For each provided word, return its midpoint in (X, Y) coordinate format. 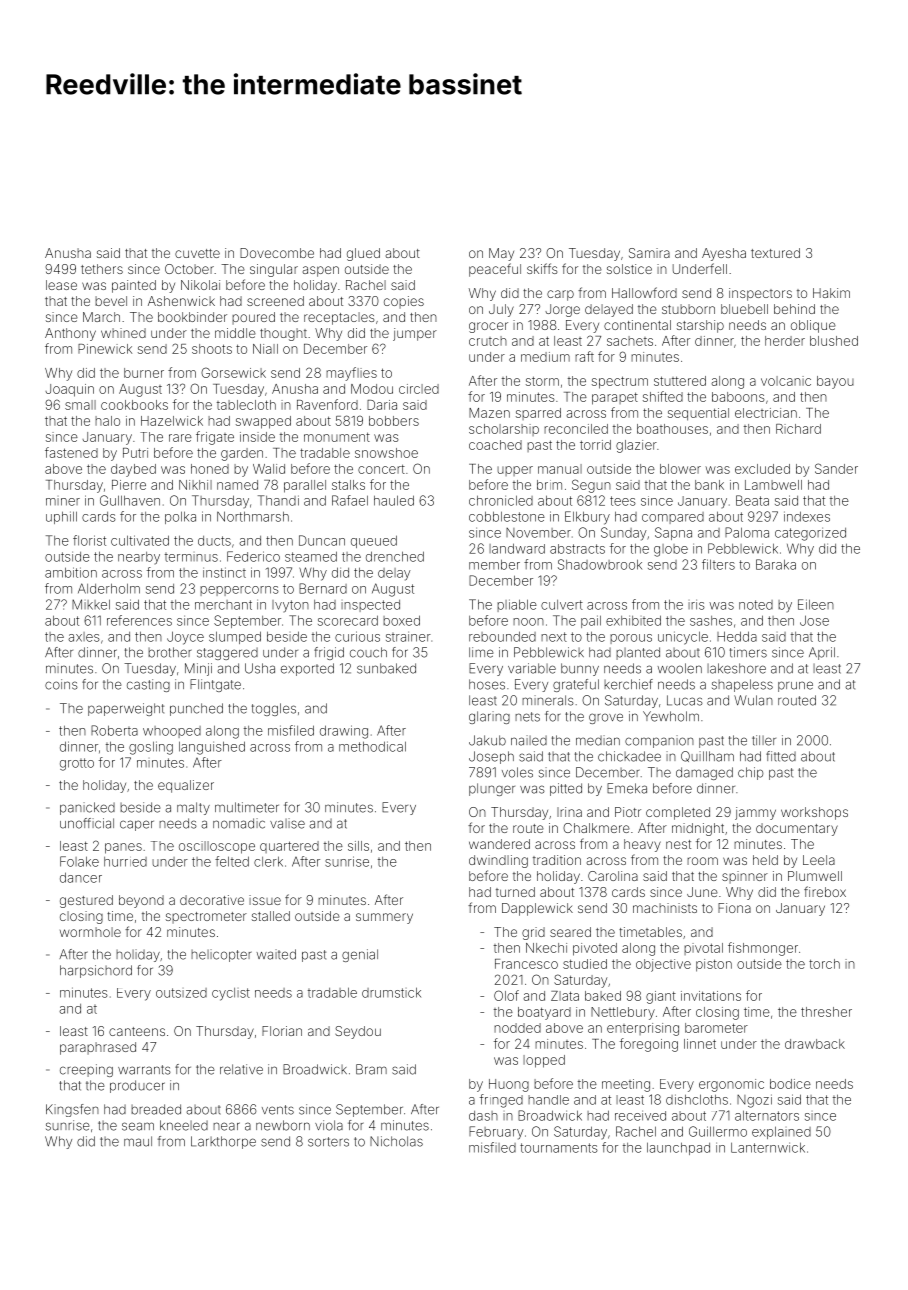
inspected (370, 606)
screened (275, 301)
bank (709, 485)
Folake (79, 861)
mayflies (351, 374)
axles (84, 637)
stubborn (688, 309)
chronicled (501, 500)
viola (329, 1125)
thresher (826, 1012)
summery (384, 918)
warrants (144, 1070)
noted (756, 605)
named (237, 485)
